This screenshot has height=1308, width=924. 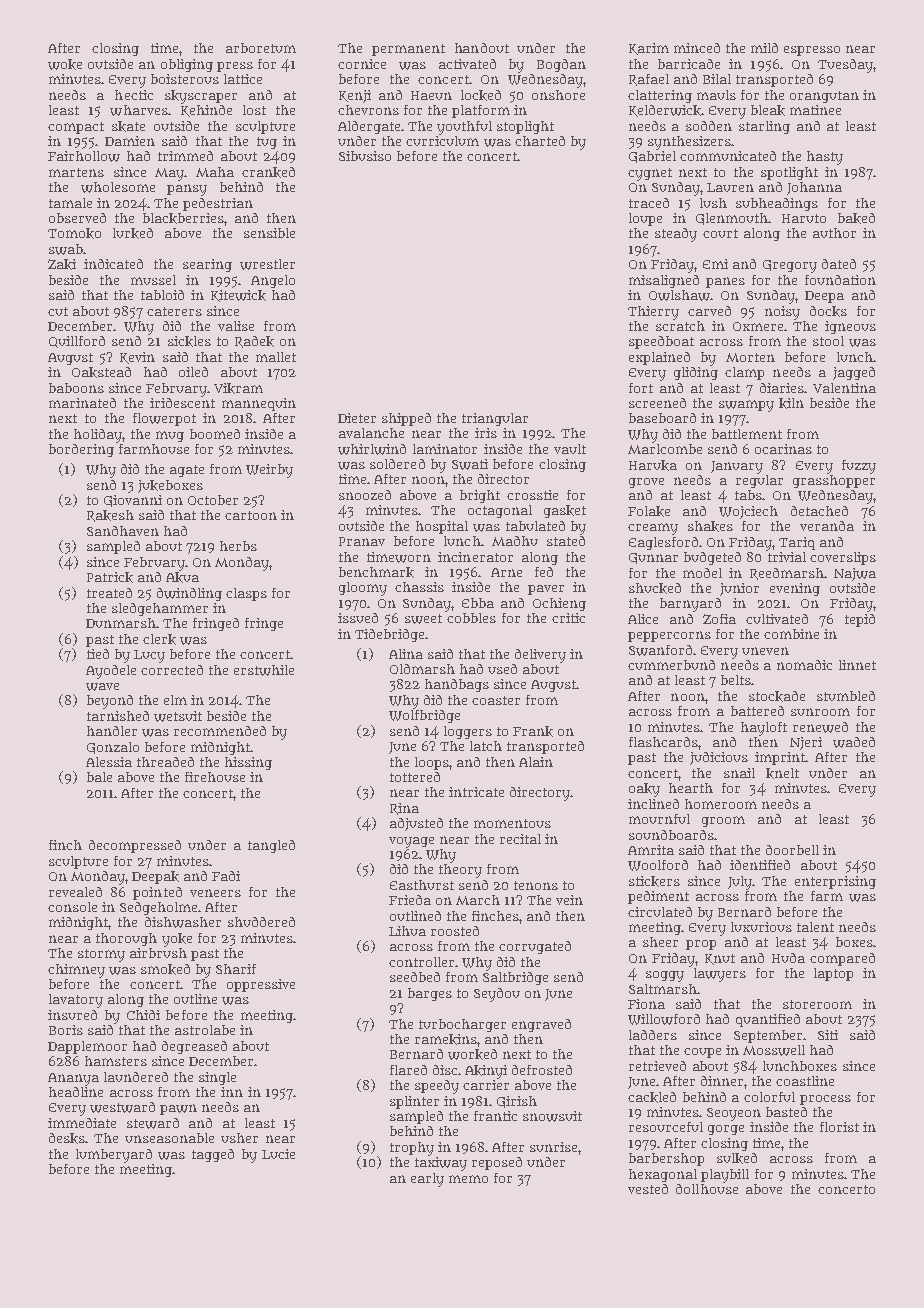 What do you see at coordinates (472, 1054) in the screenshot?
I see `worked` at bounding box center [472, 1054].
